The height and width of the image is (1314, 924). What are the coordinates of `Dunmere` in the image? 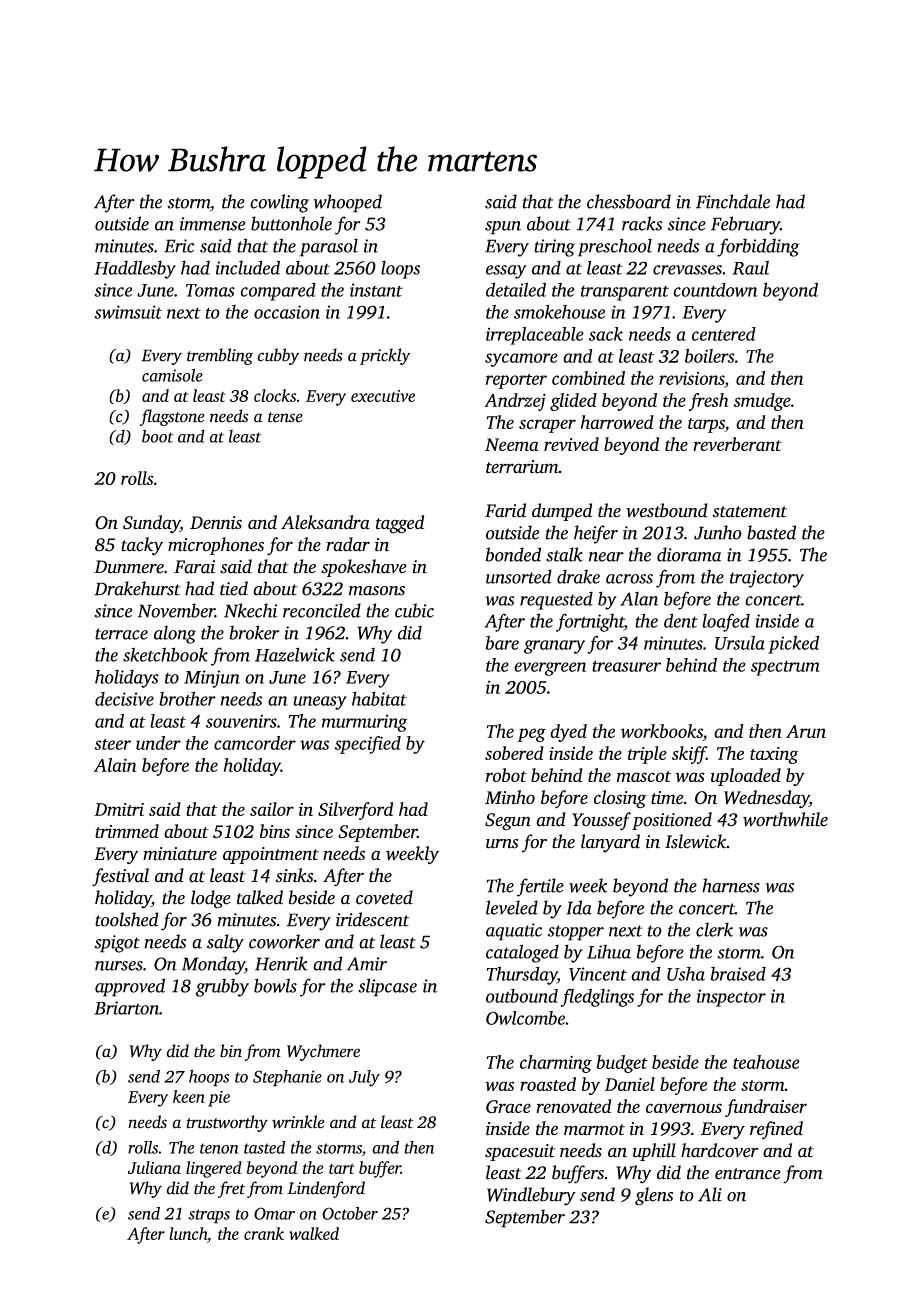 It's located at (129, 567).
